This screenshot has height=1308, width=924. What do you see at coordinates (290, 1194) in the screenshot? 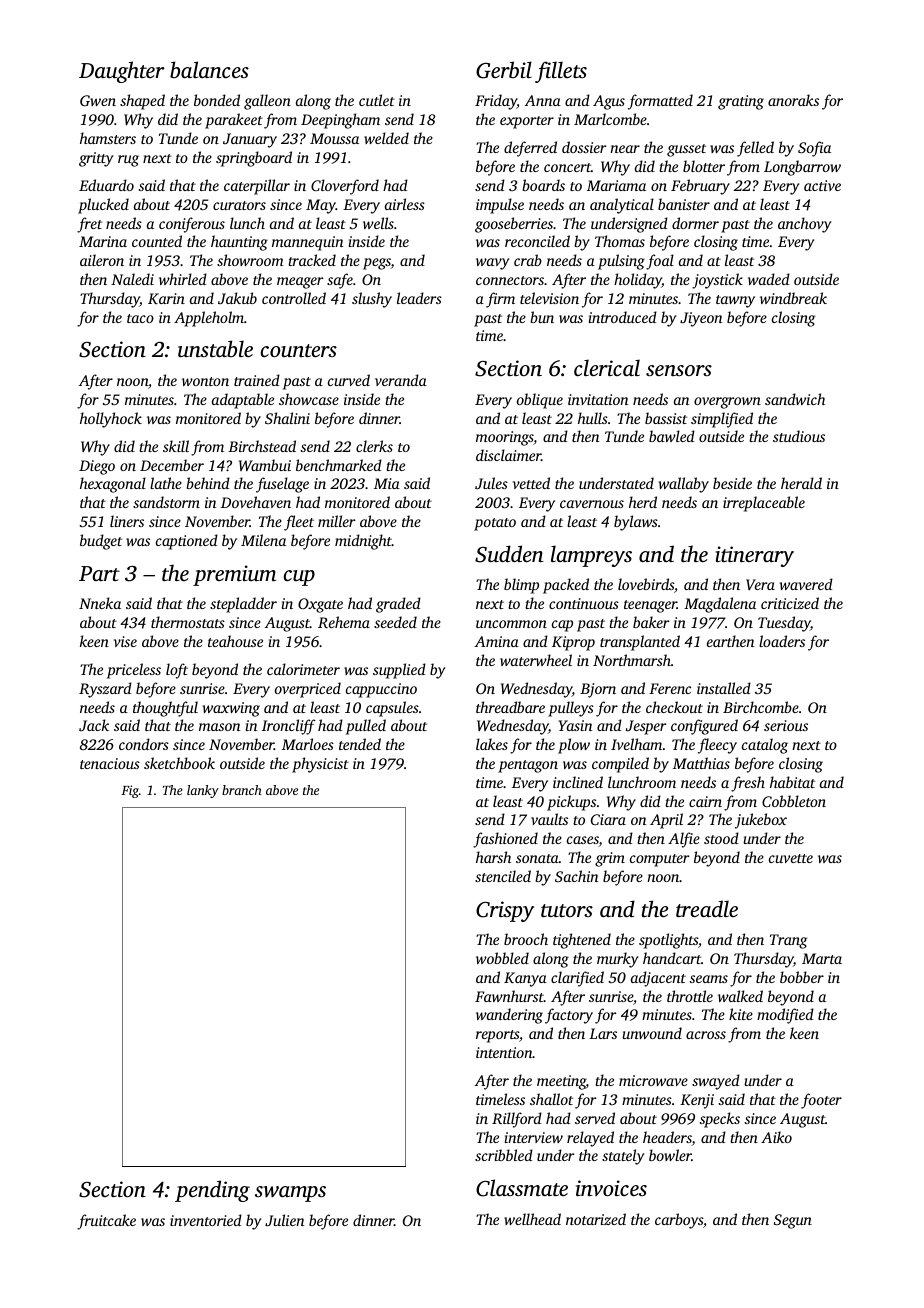
I see `swamps` at bounding box center [290, 1194].
